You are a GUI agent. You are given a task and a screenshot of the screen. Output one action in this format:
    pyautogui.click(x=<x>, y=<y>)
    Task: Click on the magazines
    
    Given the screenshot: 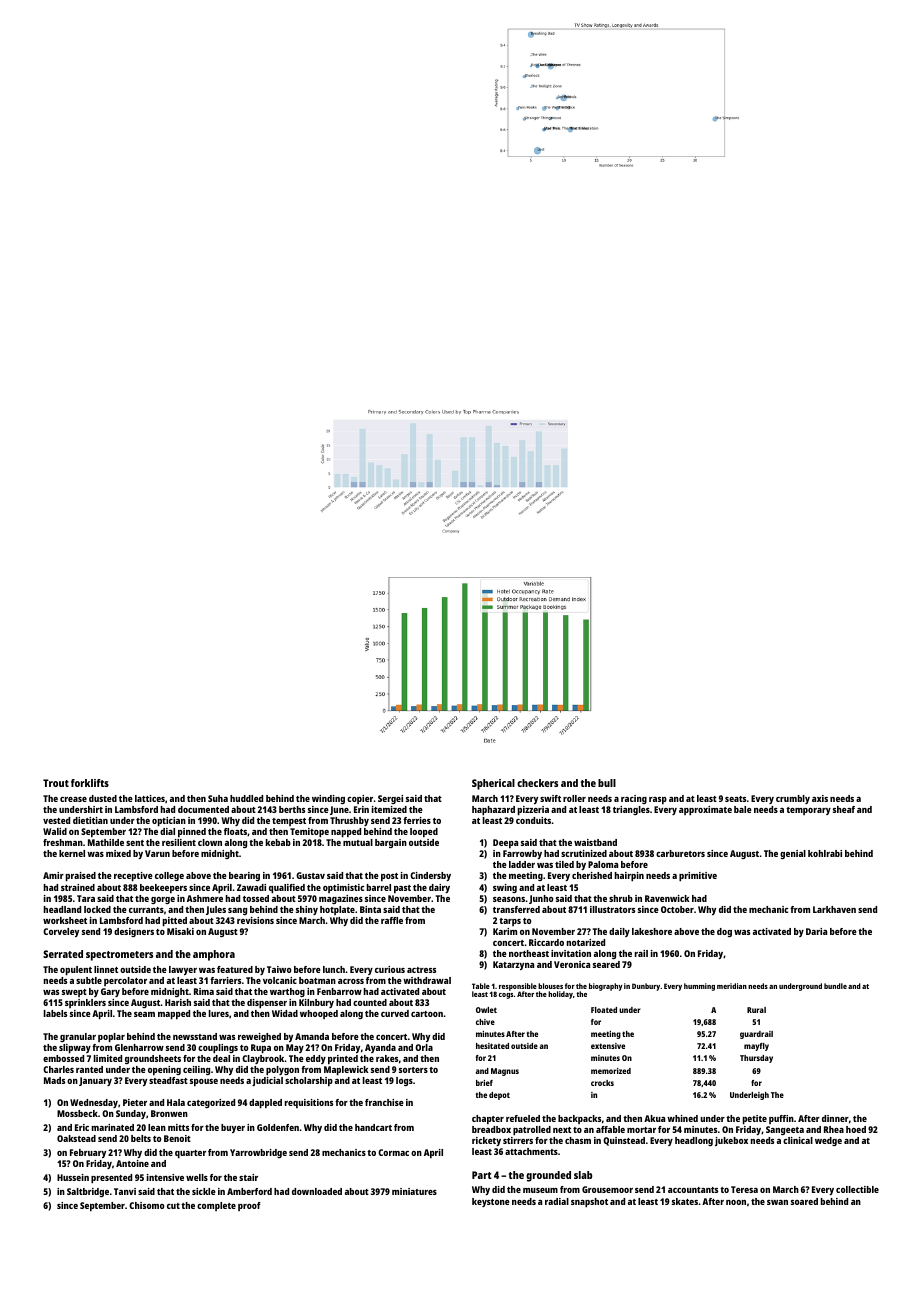 What is the action you would take?
    pyautogui.click(x=341, y=899)
